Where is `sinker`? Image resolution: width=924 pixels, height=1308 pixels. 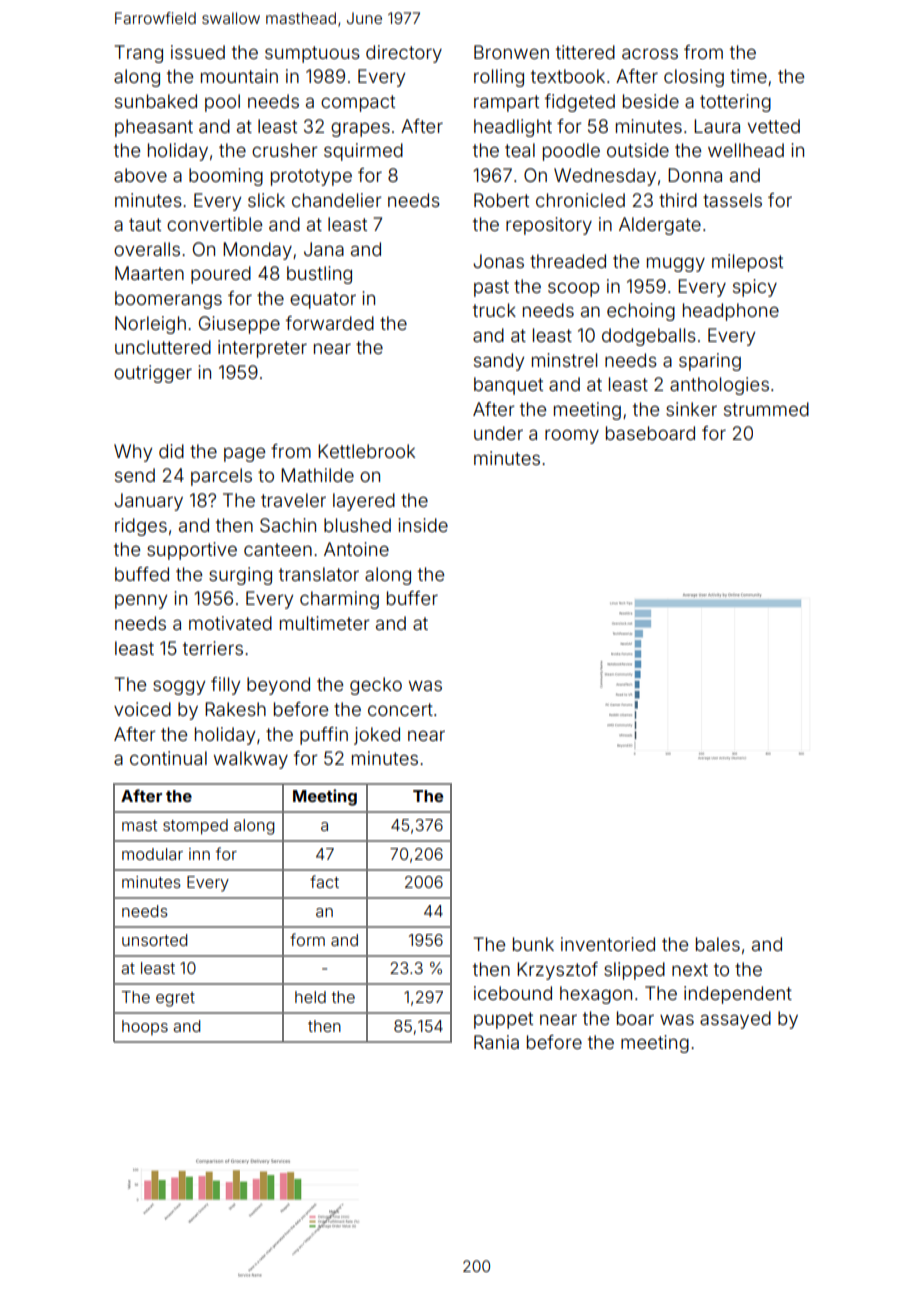
sinker is located at coordinates (691, 409).
